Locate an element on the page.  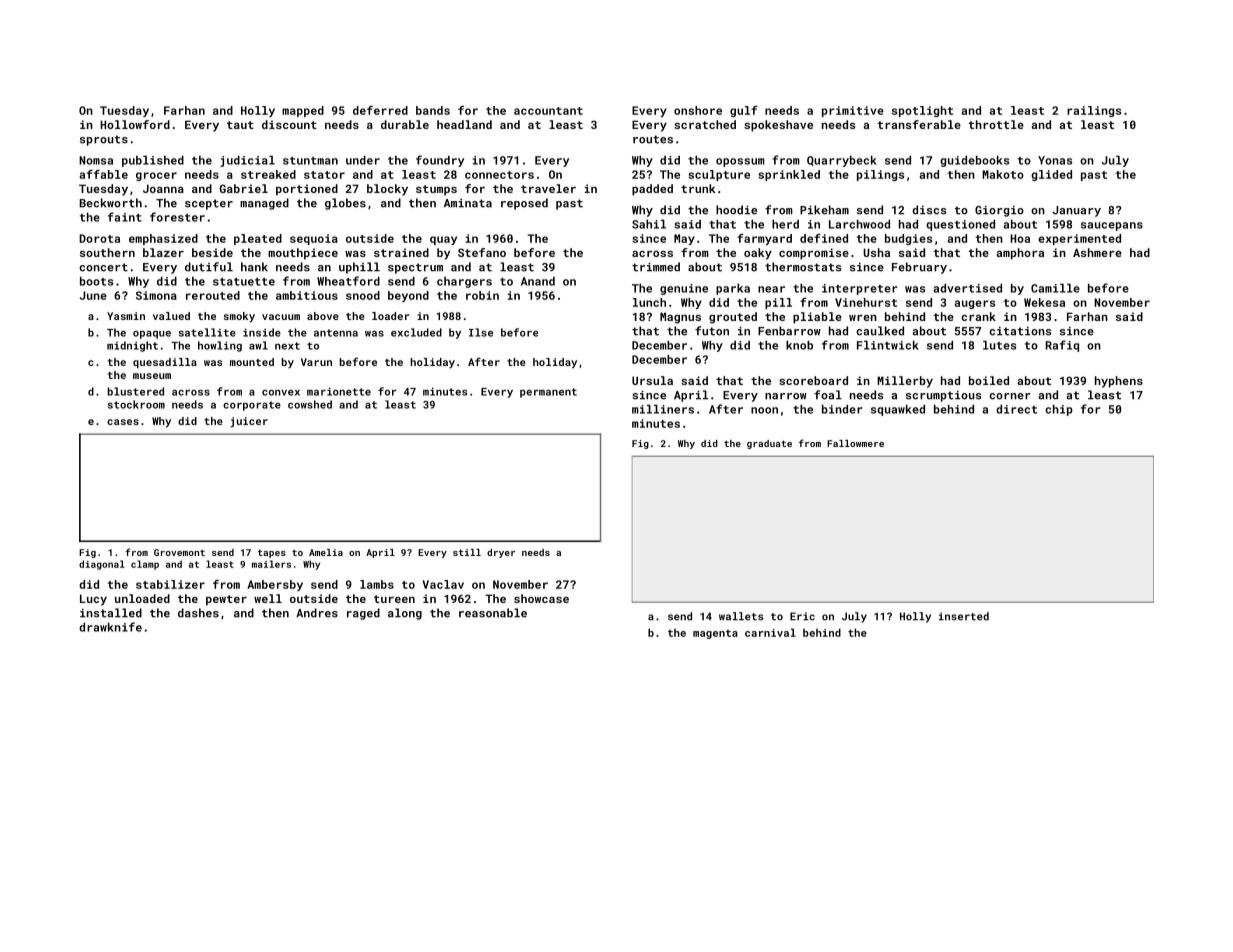
opaque is located at coordinates (152, 335).
